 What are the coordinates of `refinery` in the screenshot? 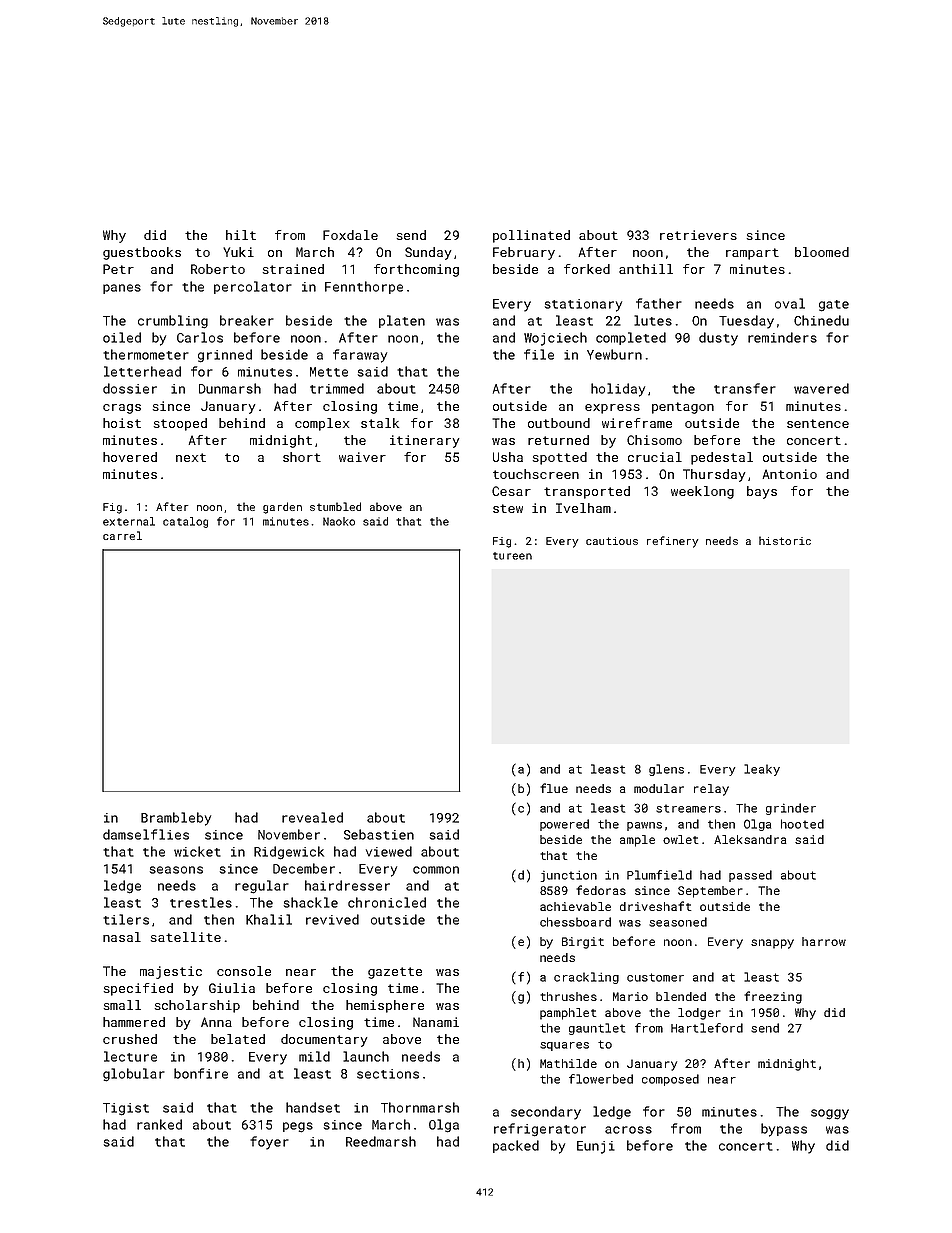 It's located at (673, 542).
